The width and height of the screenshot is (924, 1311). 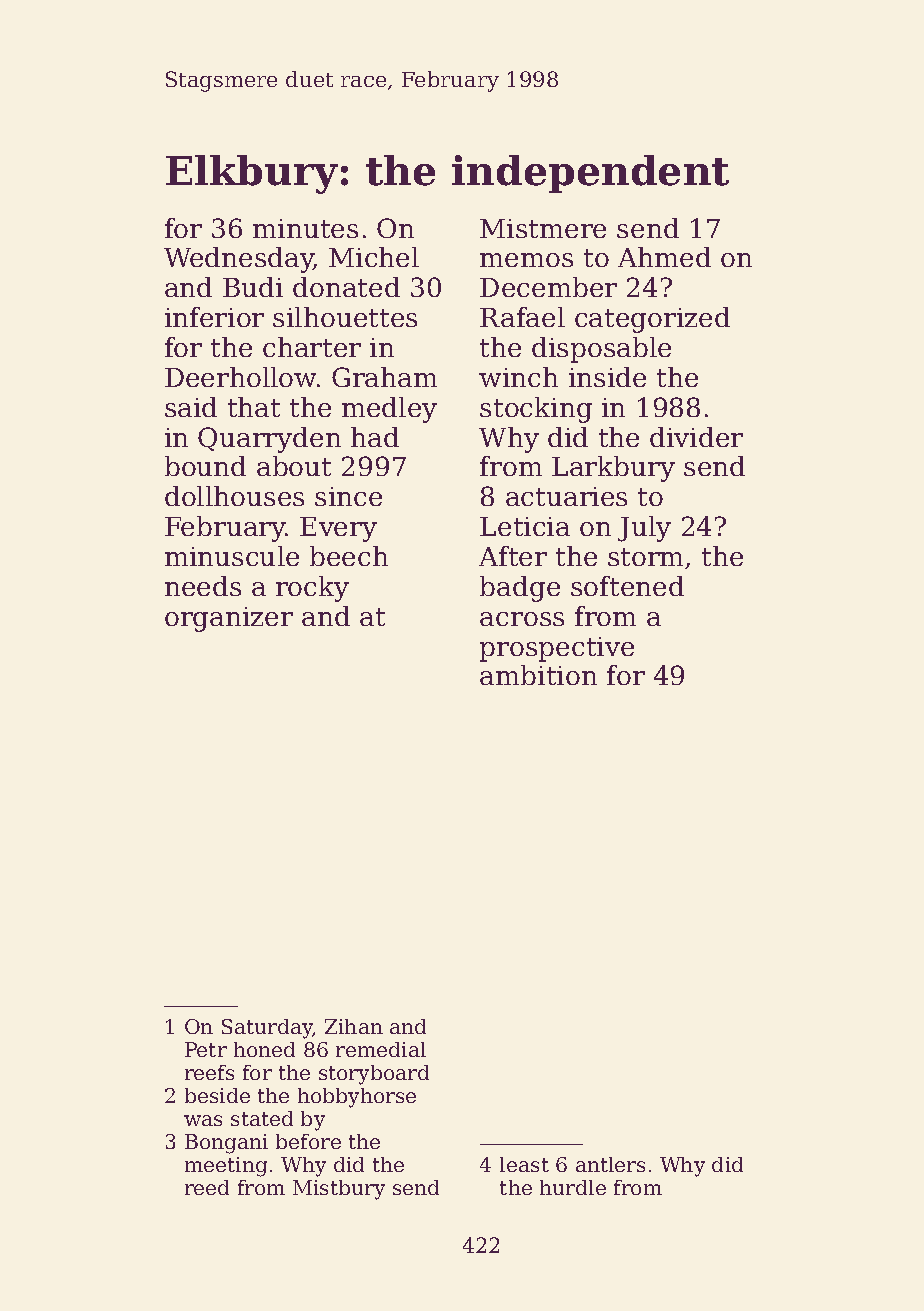 What do you see at coordinates (627, 586) in the screenshot?
I see `softened` at bounding box center [627, 586].
